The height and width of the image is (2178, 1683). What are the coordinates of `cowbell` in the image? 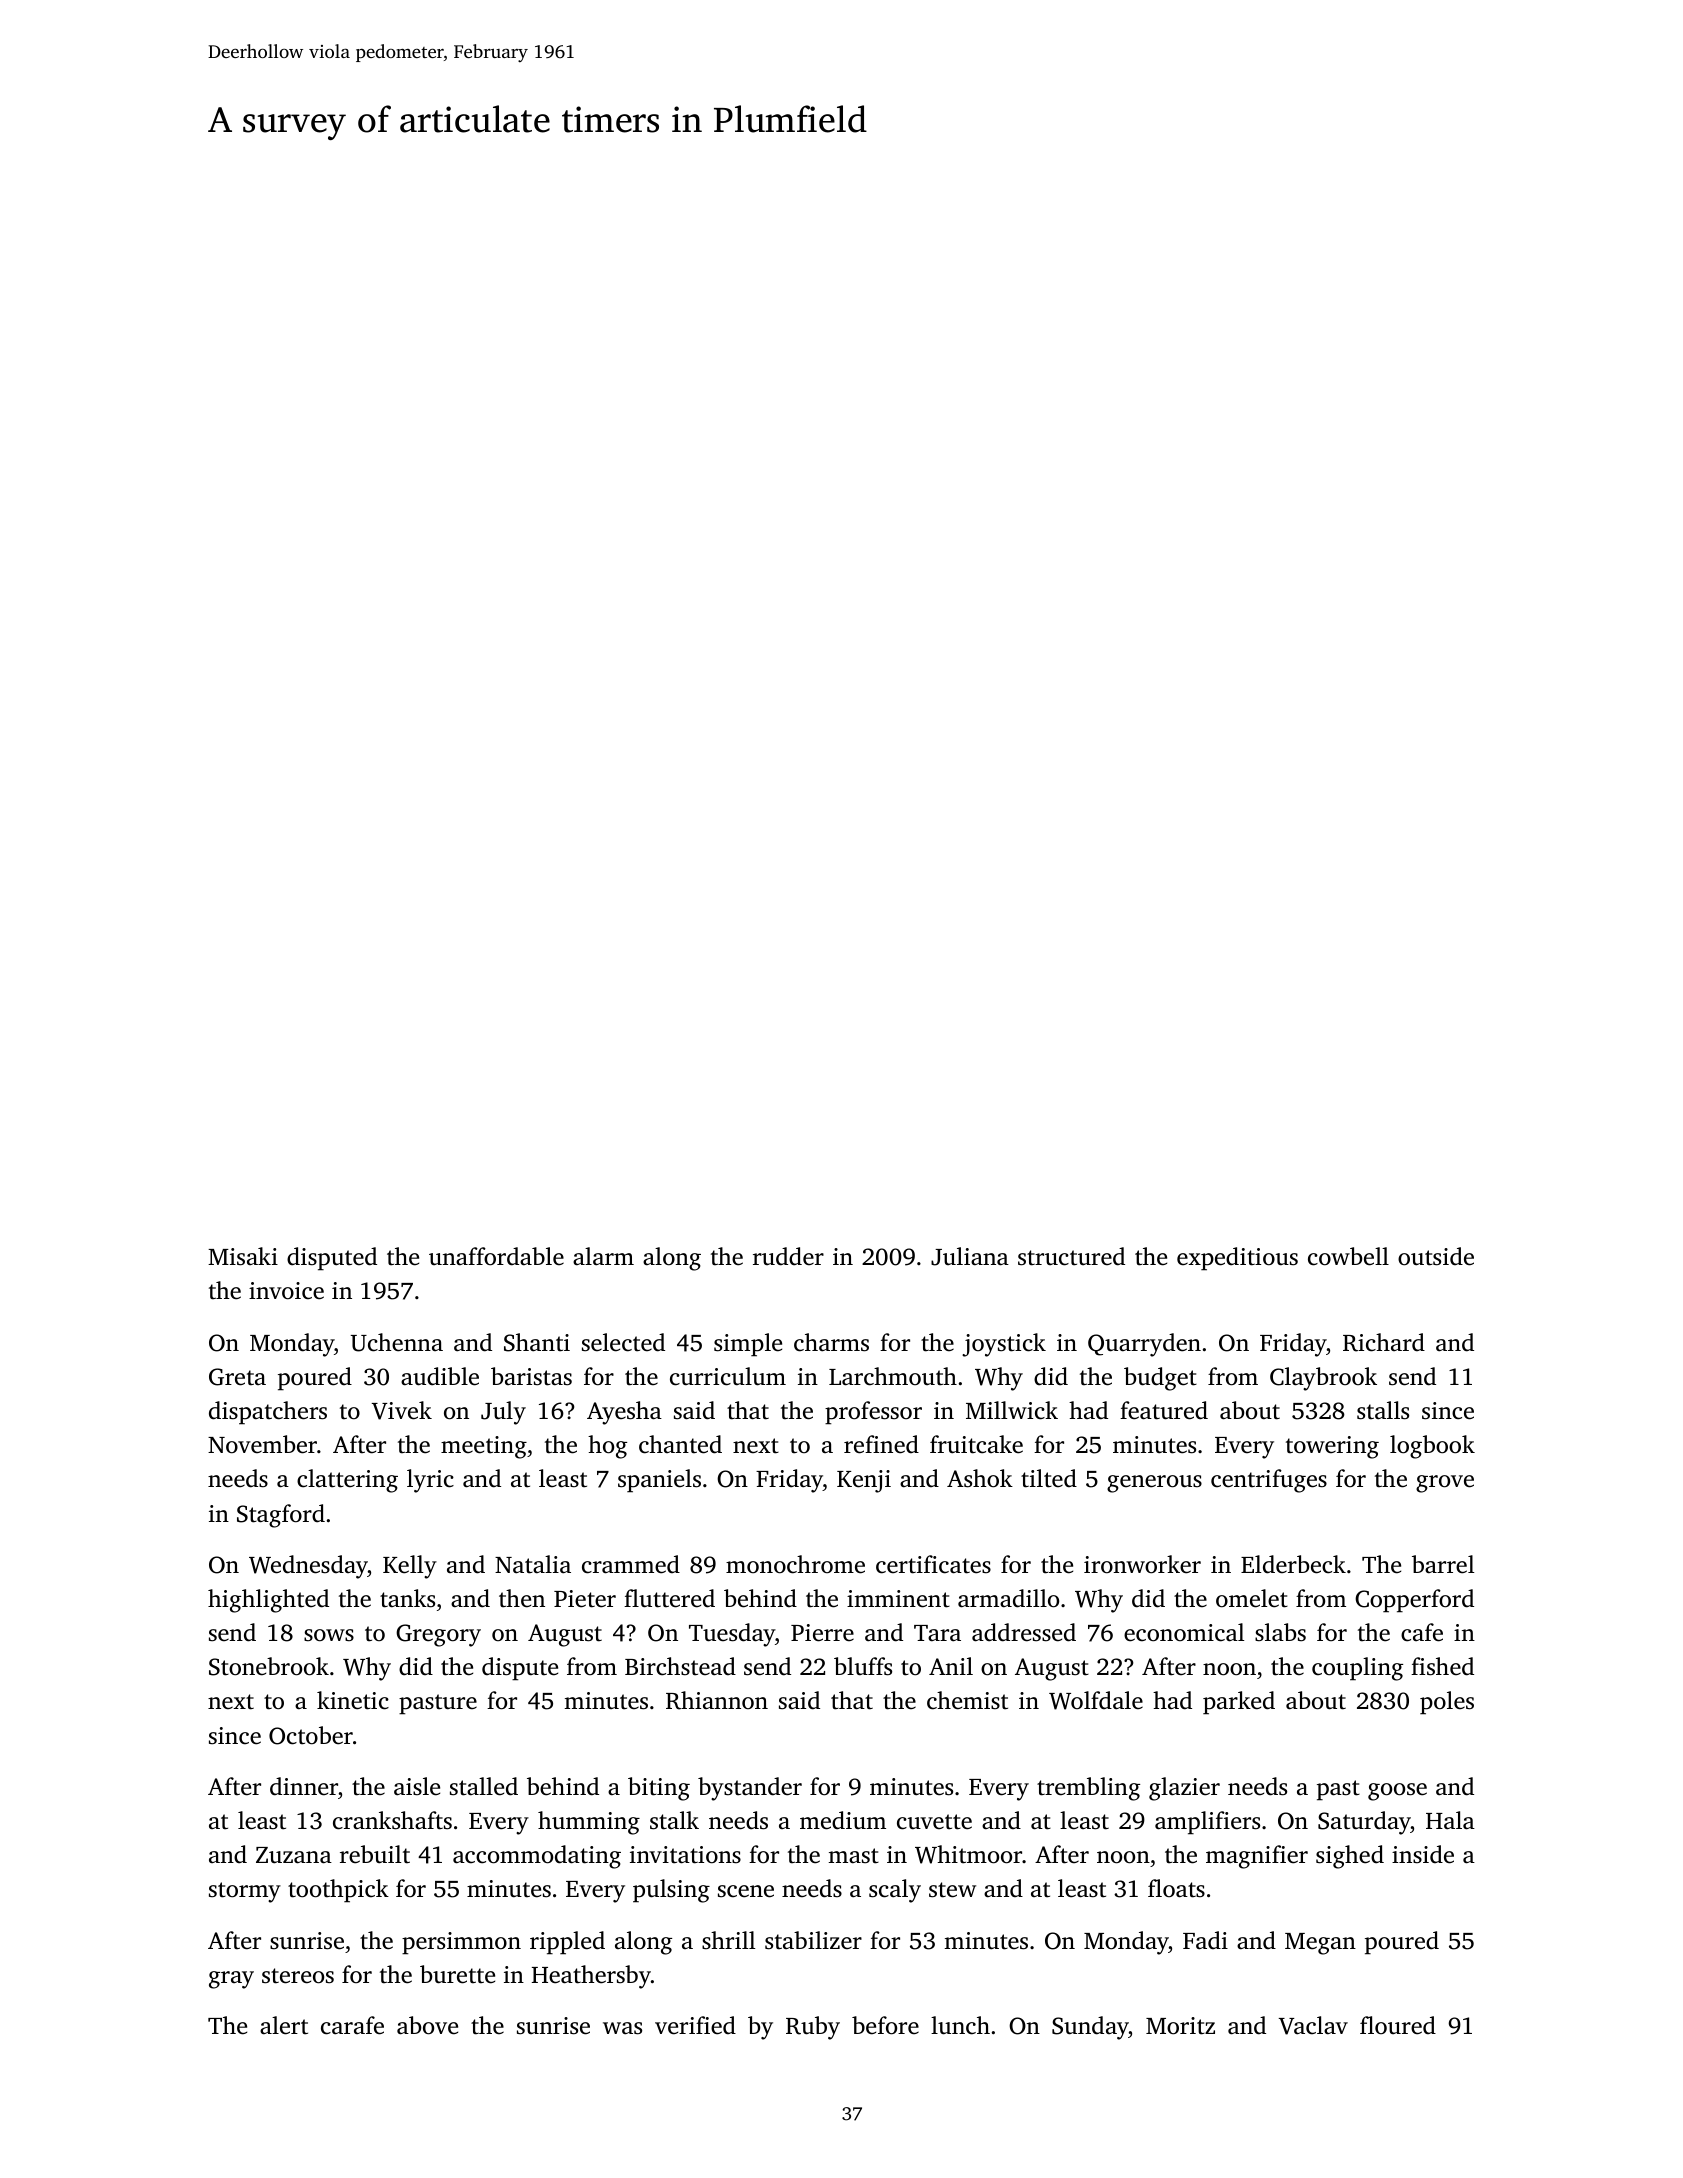 It's located at (1348, 1256).
